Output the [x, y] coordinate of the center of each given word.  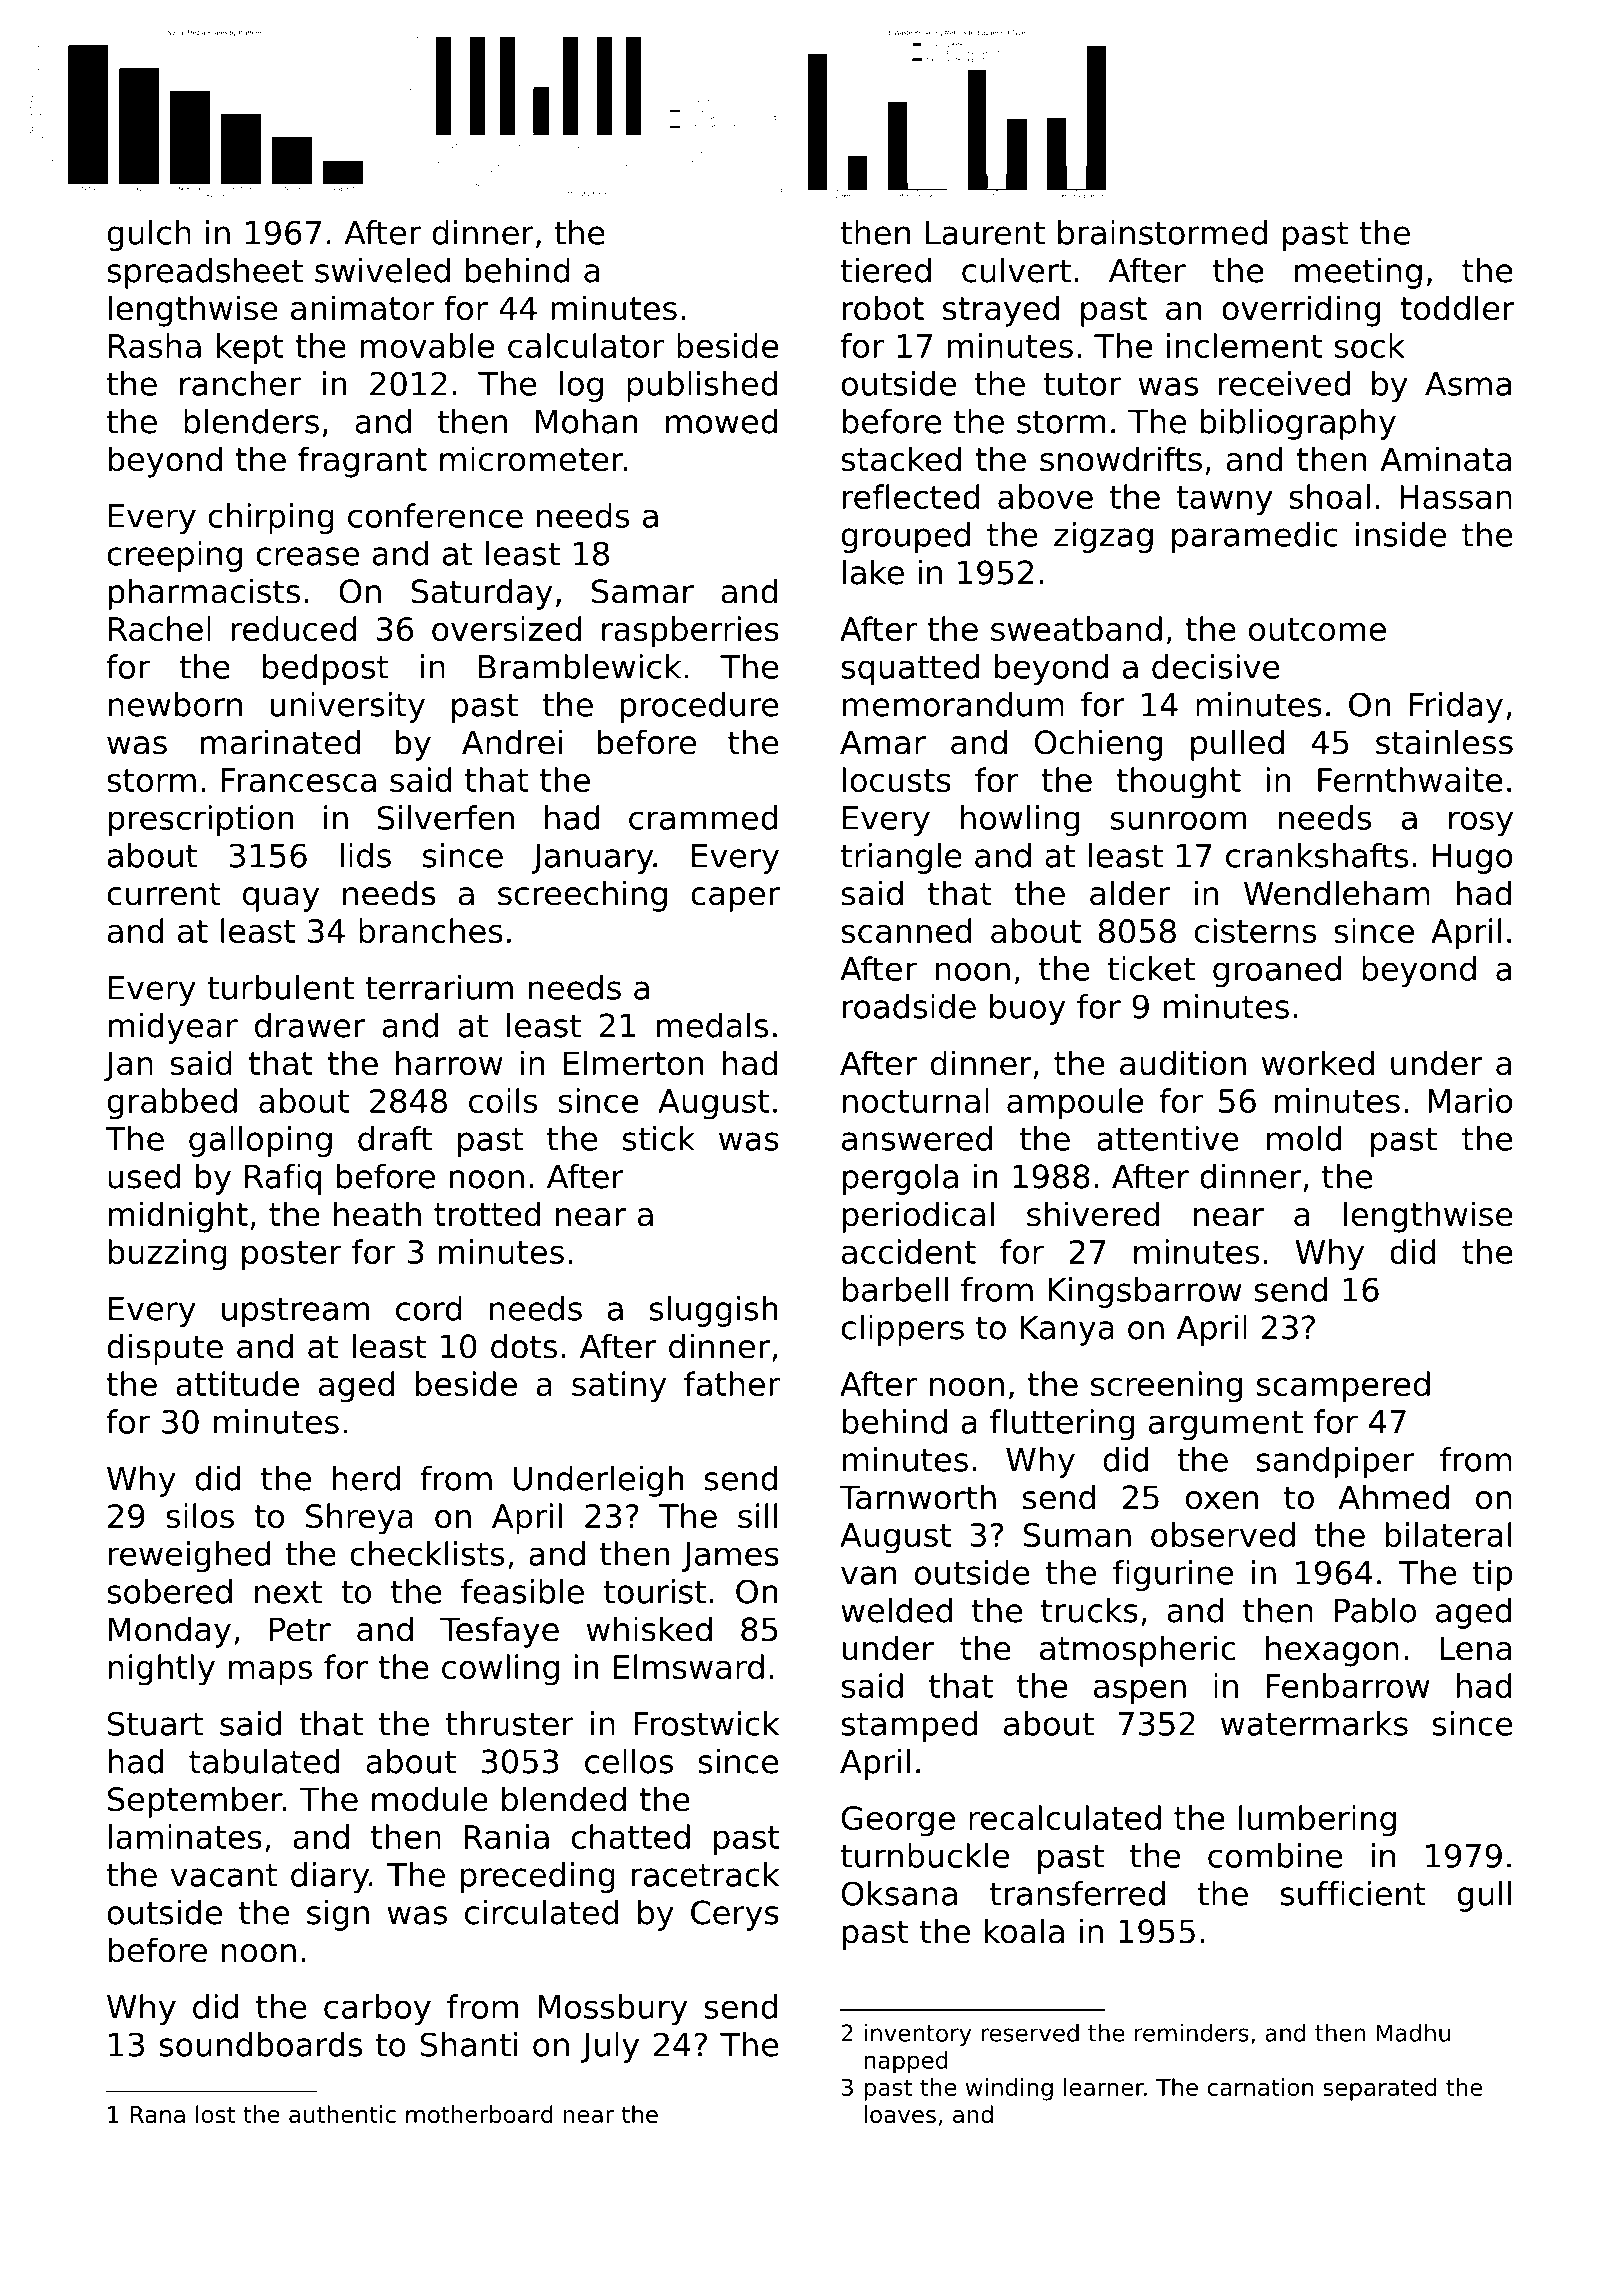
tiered [886, 270]
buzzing [168, 1255]
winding [1009, 2089]
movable [427, 345]
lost [215, 2114]
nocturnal [916, 1100]
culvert [1016, 270]
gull [1484, 1896]
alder [1130, 893]
